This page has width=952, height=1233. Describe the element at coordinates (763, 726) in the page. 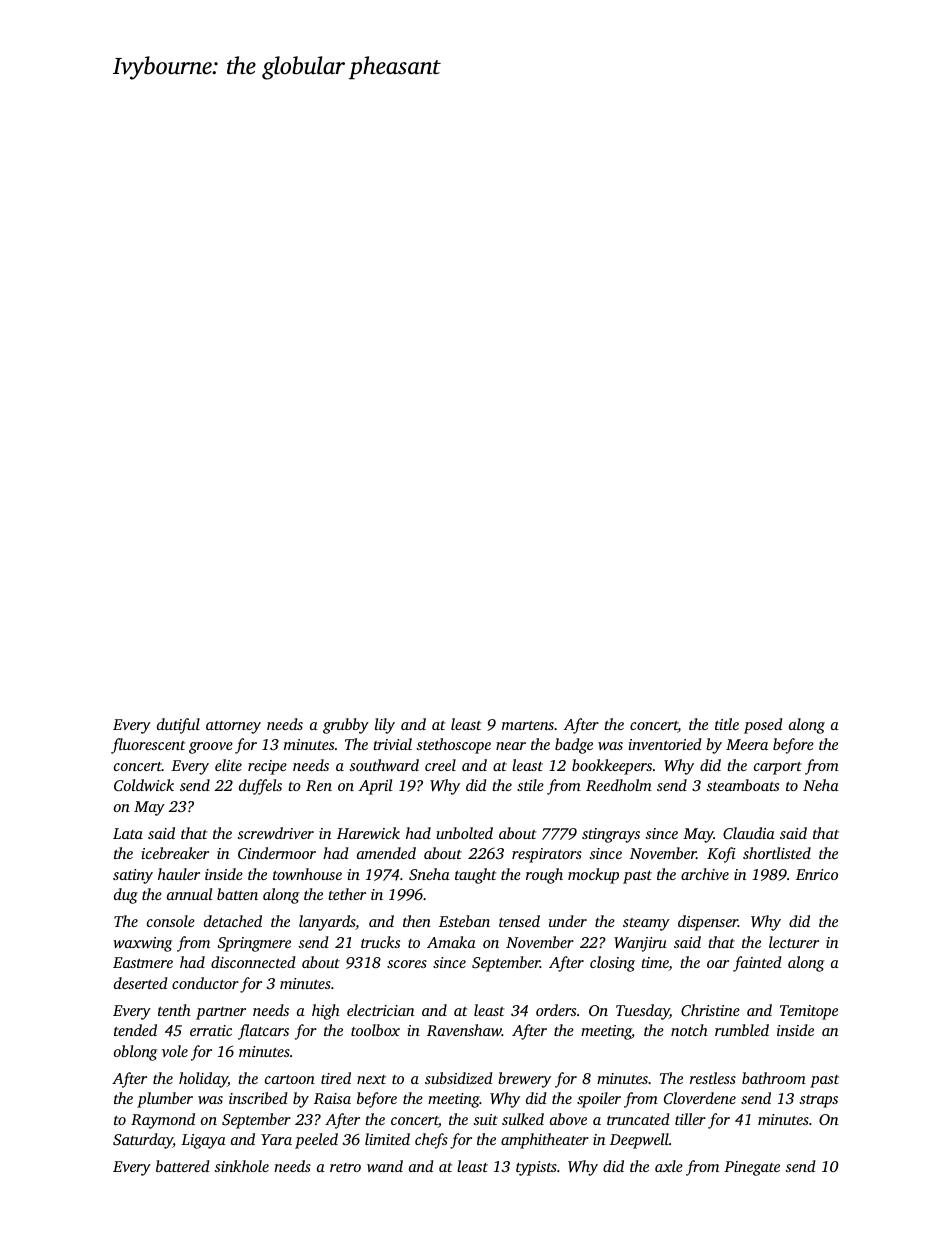

I see `posed` at that location.
